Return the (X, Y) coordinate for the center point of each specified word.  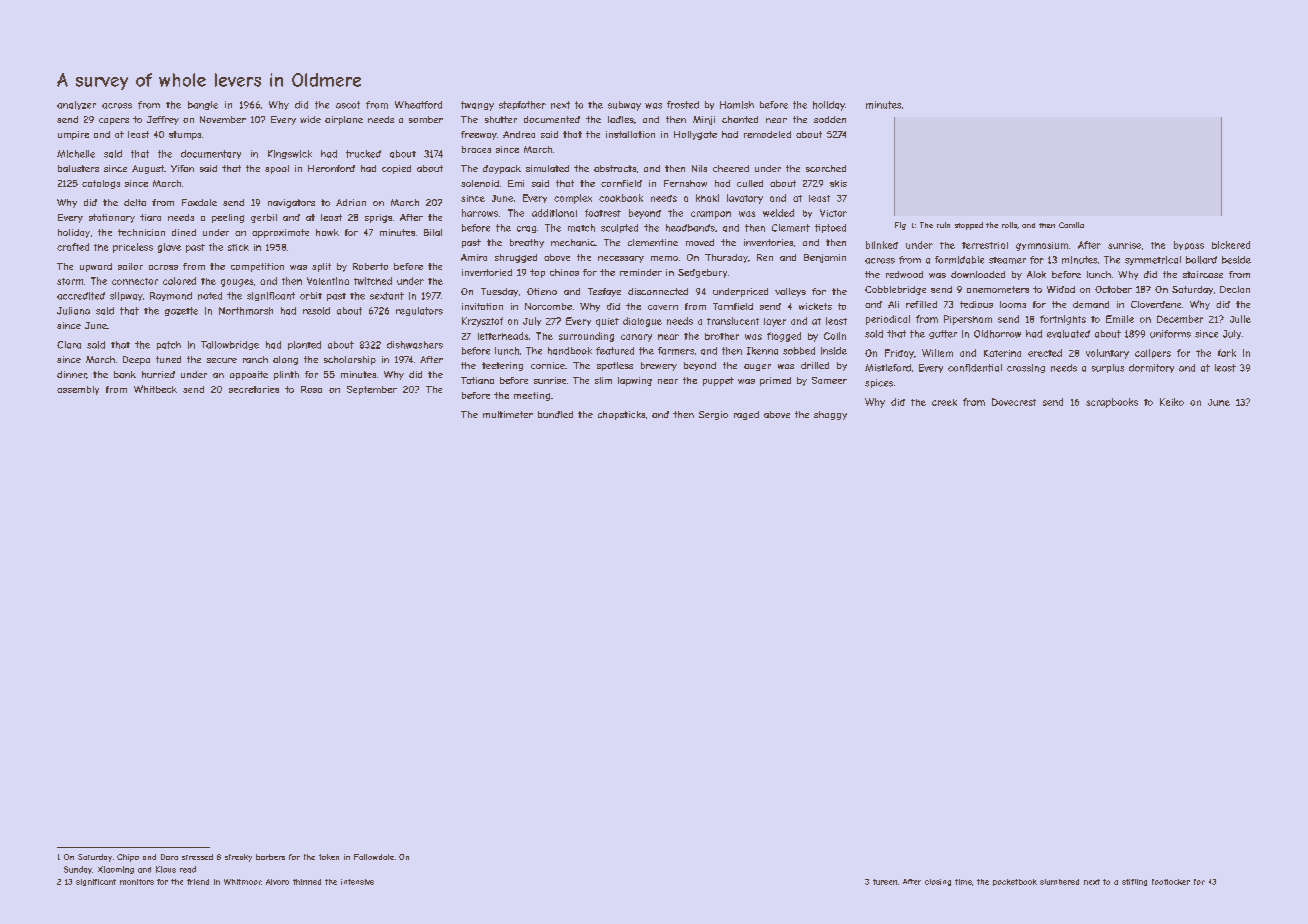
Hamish (737, 105)
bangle (203, 105)
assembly (78, 390)
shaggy (830, 415)
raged (746, 415)
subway (624, 106)
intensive (357, 882)
